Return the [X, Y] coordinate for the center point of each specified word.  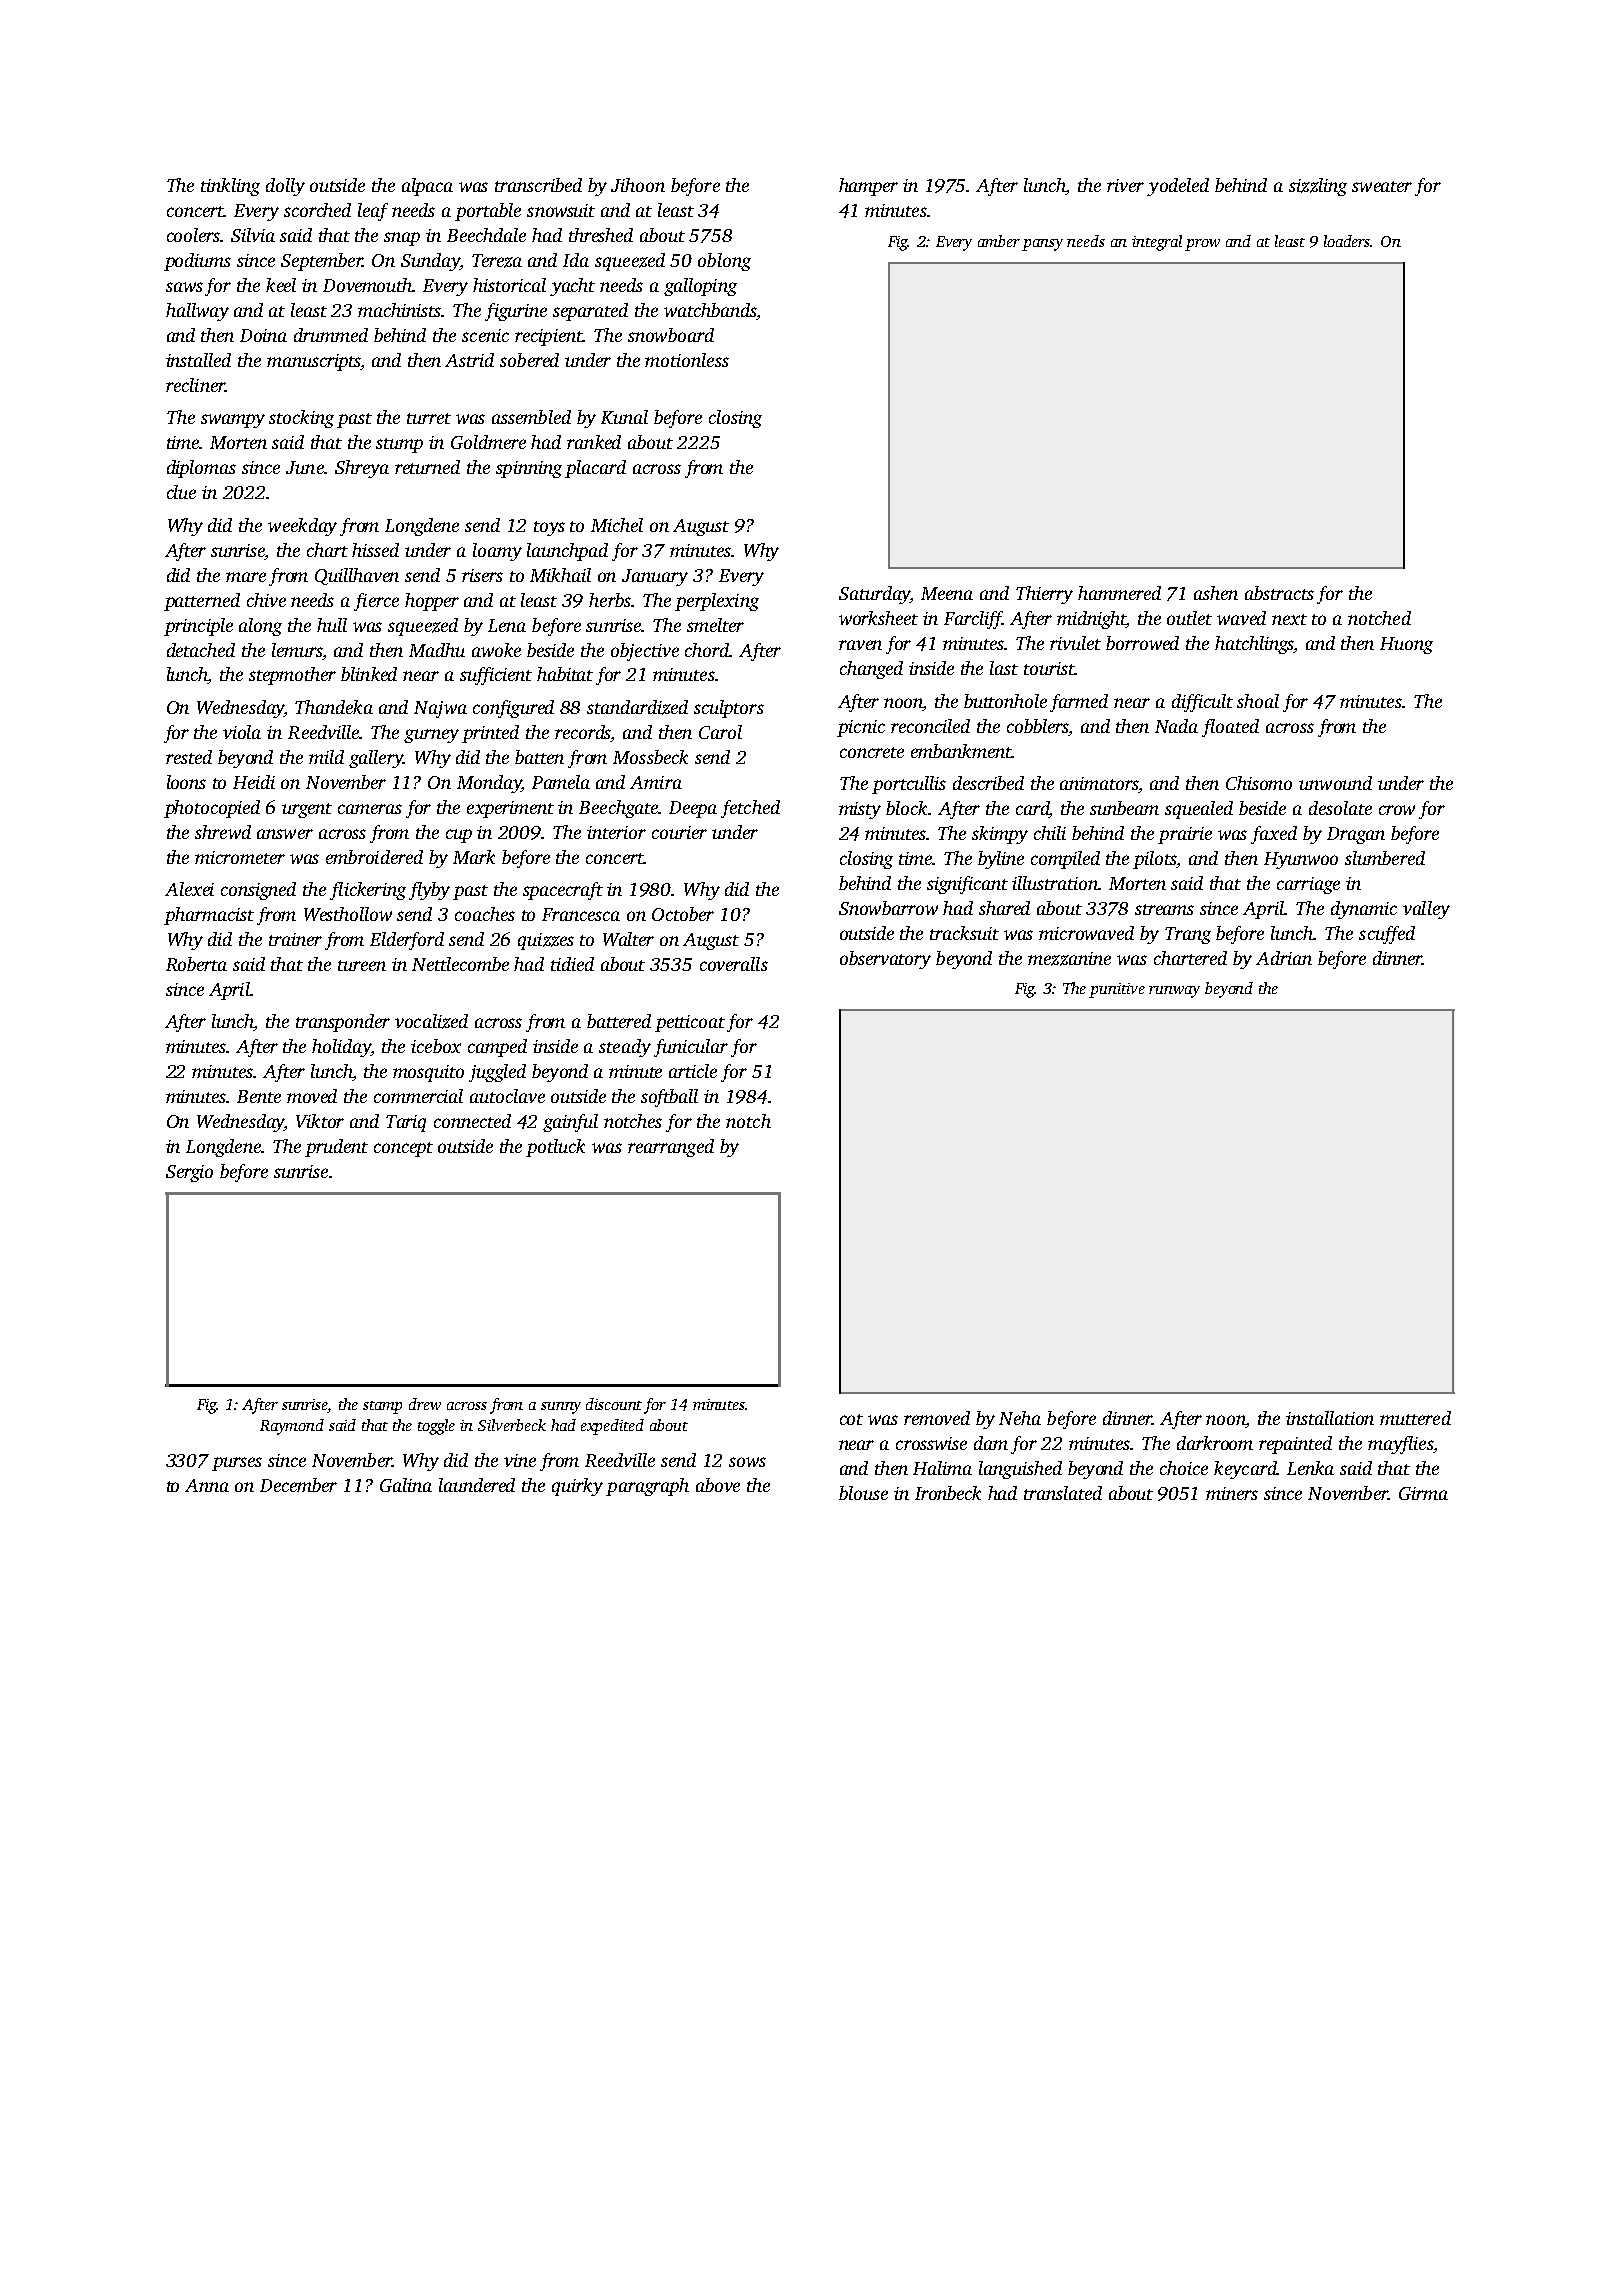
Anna [207, 1485]
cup [459, 836]
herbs [610, 600]
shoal [1258, 701]
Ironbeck [948, 1493]
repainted [1295, 1445]
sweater [1382, 186]
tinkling [230, 187]
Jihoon [638, 185]
